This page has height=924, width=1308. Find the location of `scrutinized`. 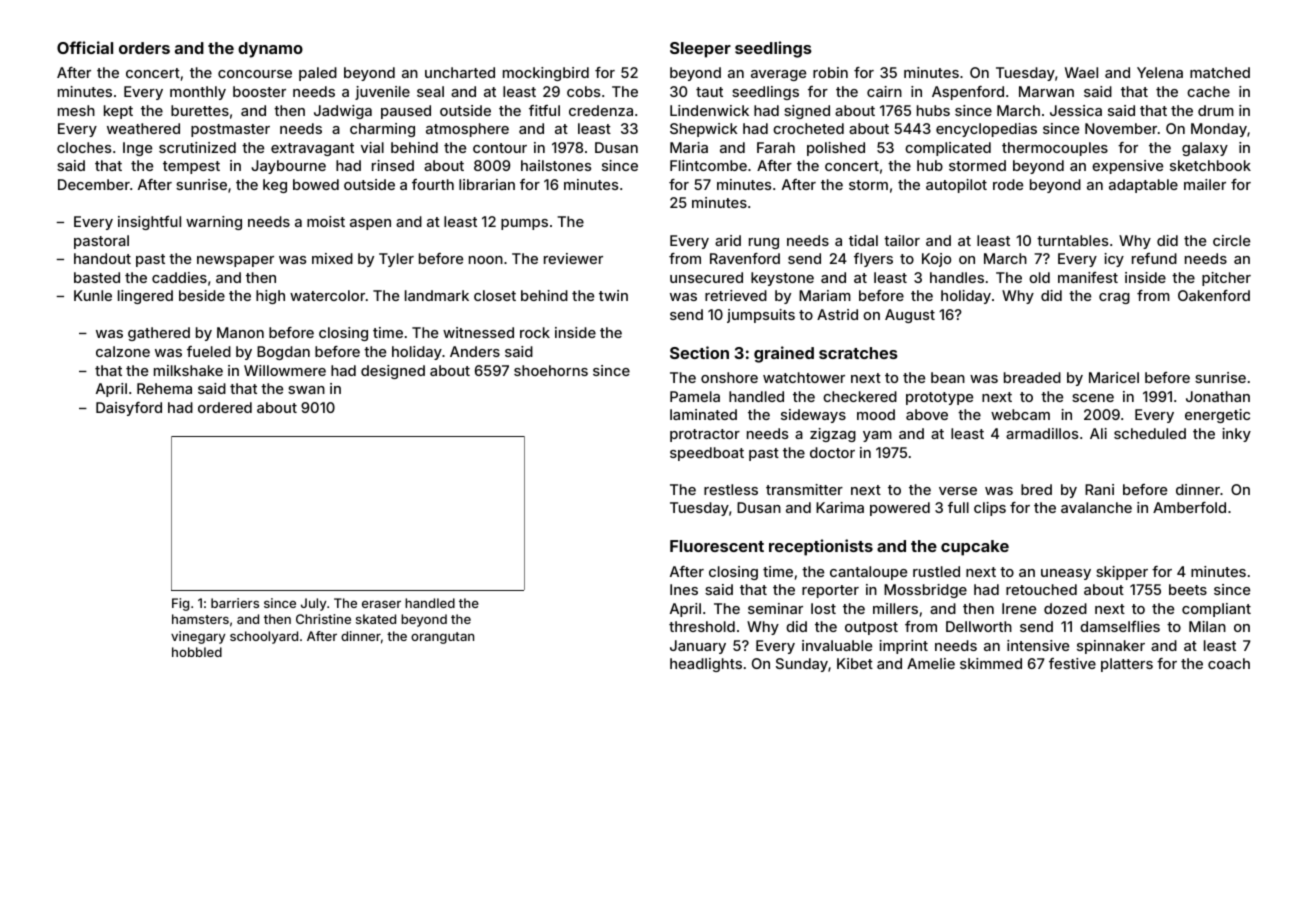

scrutinized is located at coordinates (197, 147).
